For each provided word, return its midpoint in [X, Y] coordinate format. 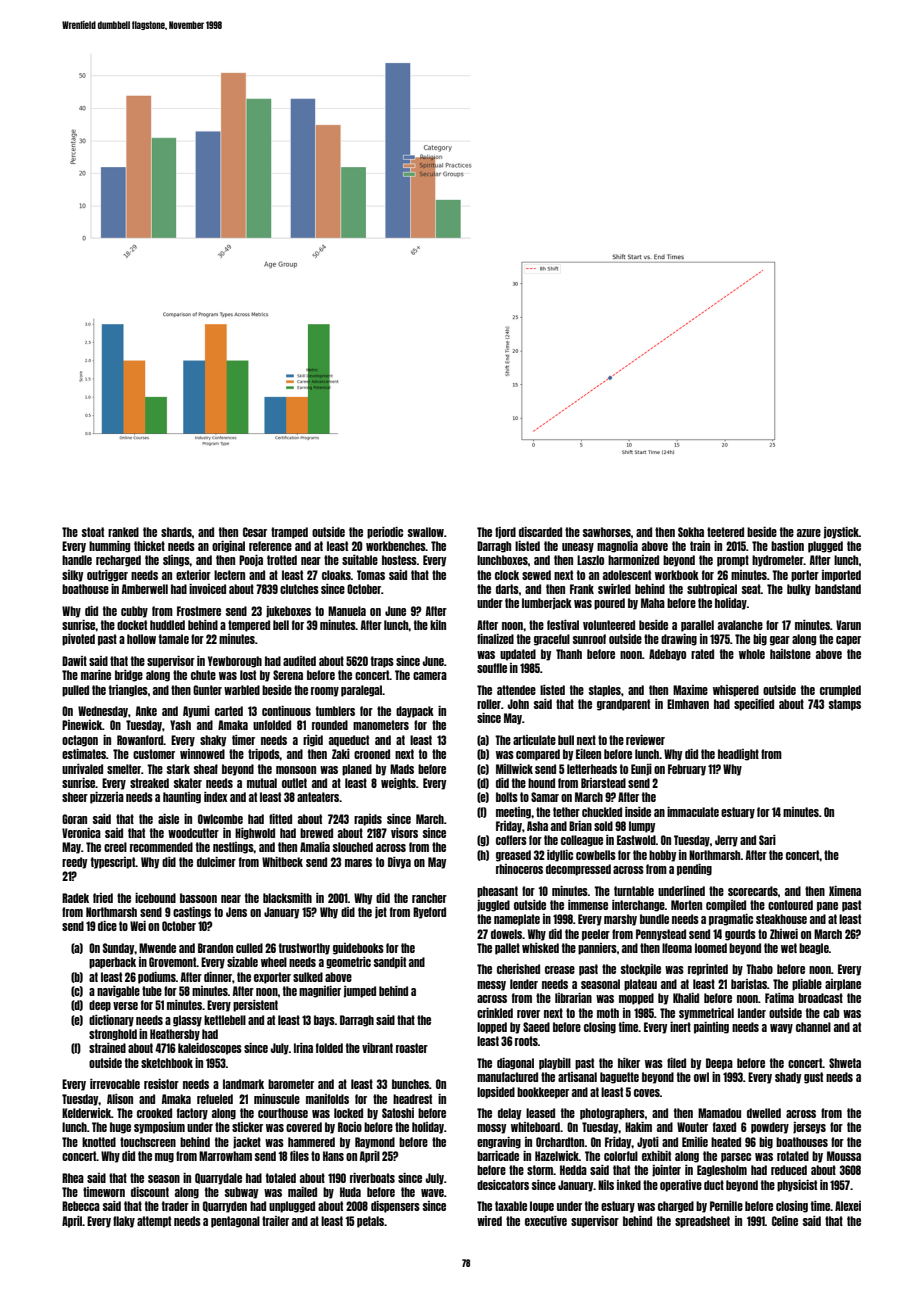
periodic [385, 533]
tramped [289, 533]
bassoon [198, 898]
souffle [492, 668]
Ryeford [429, 913]
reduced [789, 1170]
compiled [726, 906]
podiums [157, 978]
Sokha [691, 532]
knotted [99, 1142]
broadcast [820, 998]
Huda [350, 1192]
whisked [540, 948]
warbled [242, 690]
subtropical [712, 590]
